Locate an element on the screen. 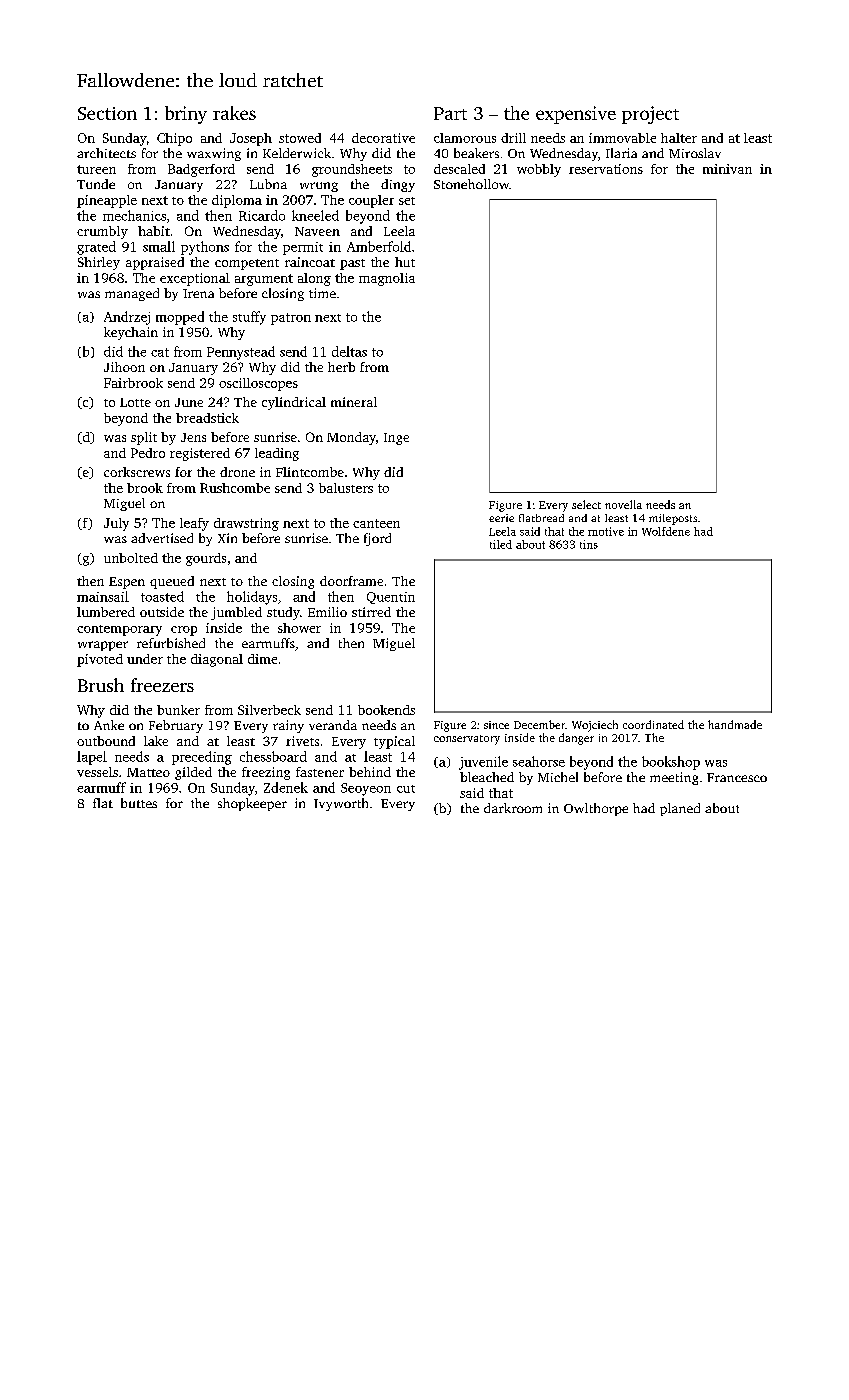  shopkeeper is located at coordinates (252, 804).
